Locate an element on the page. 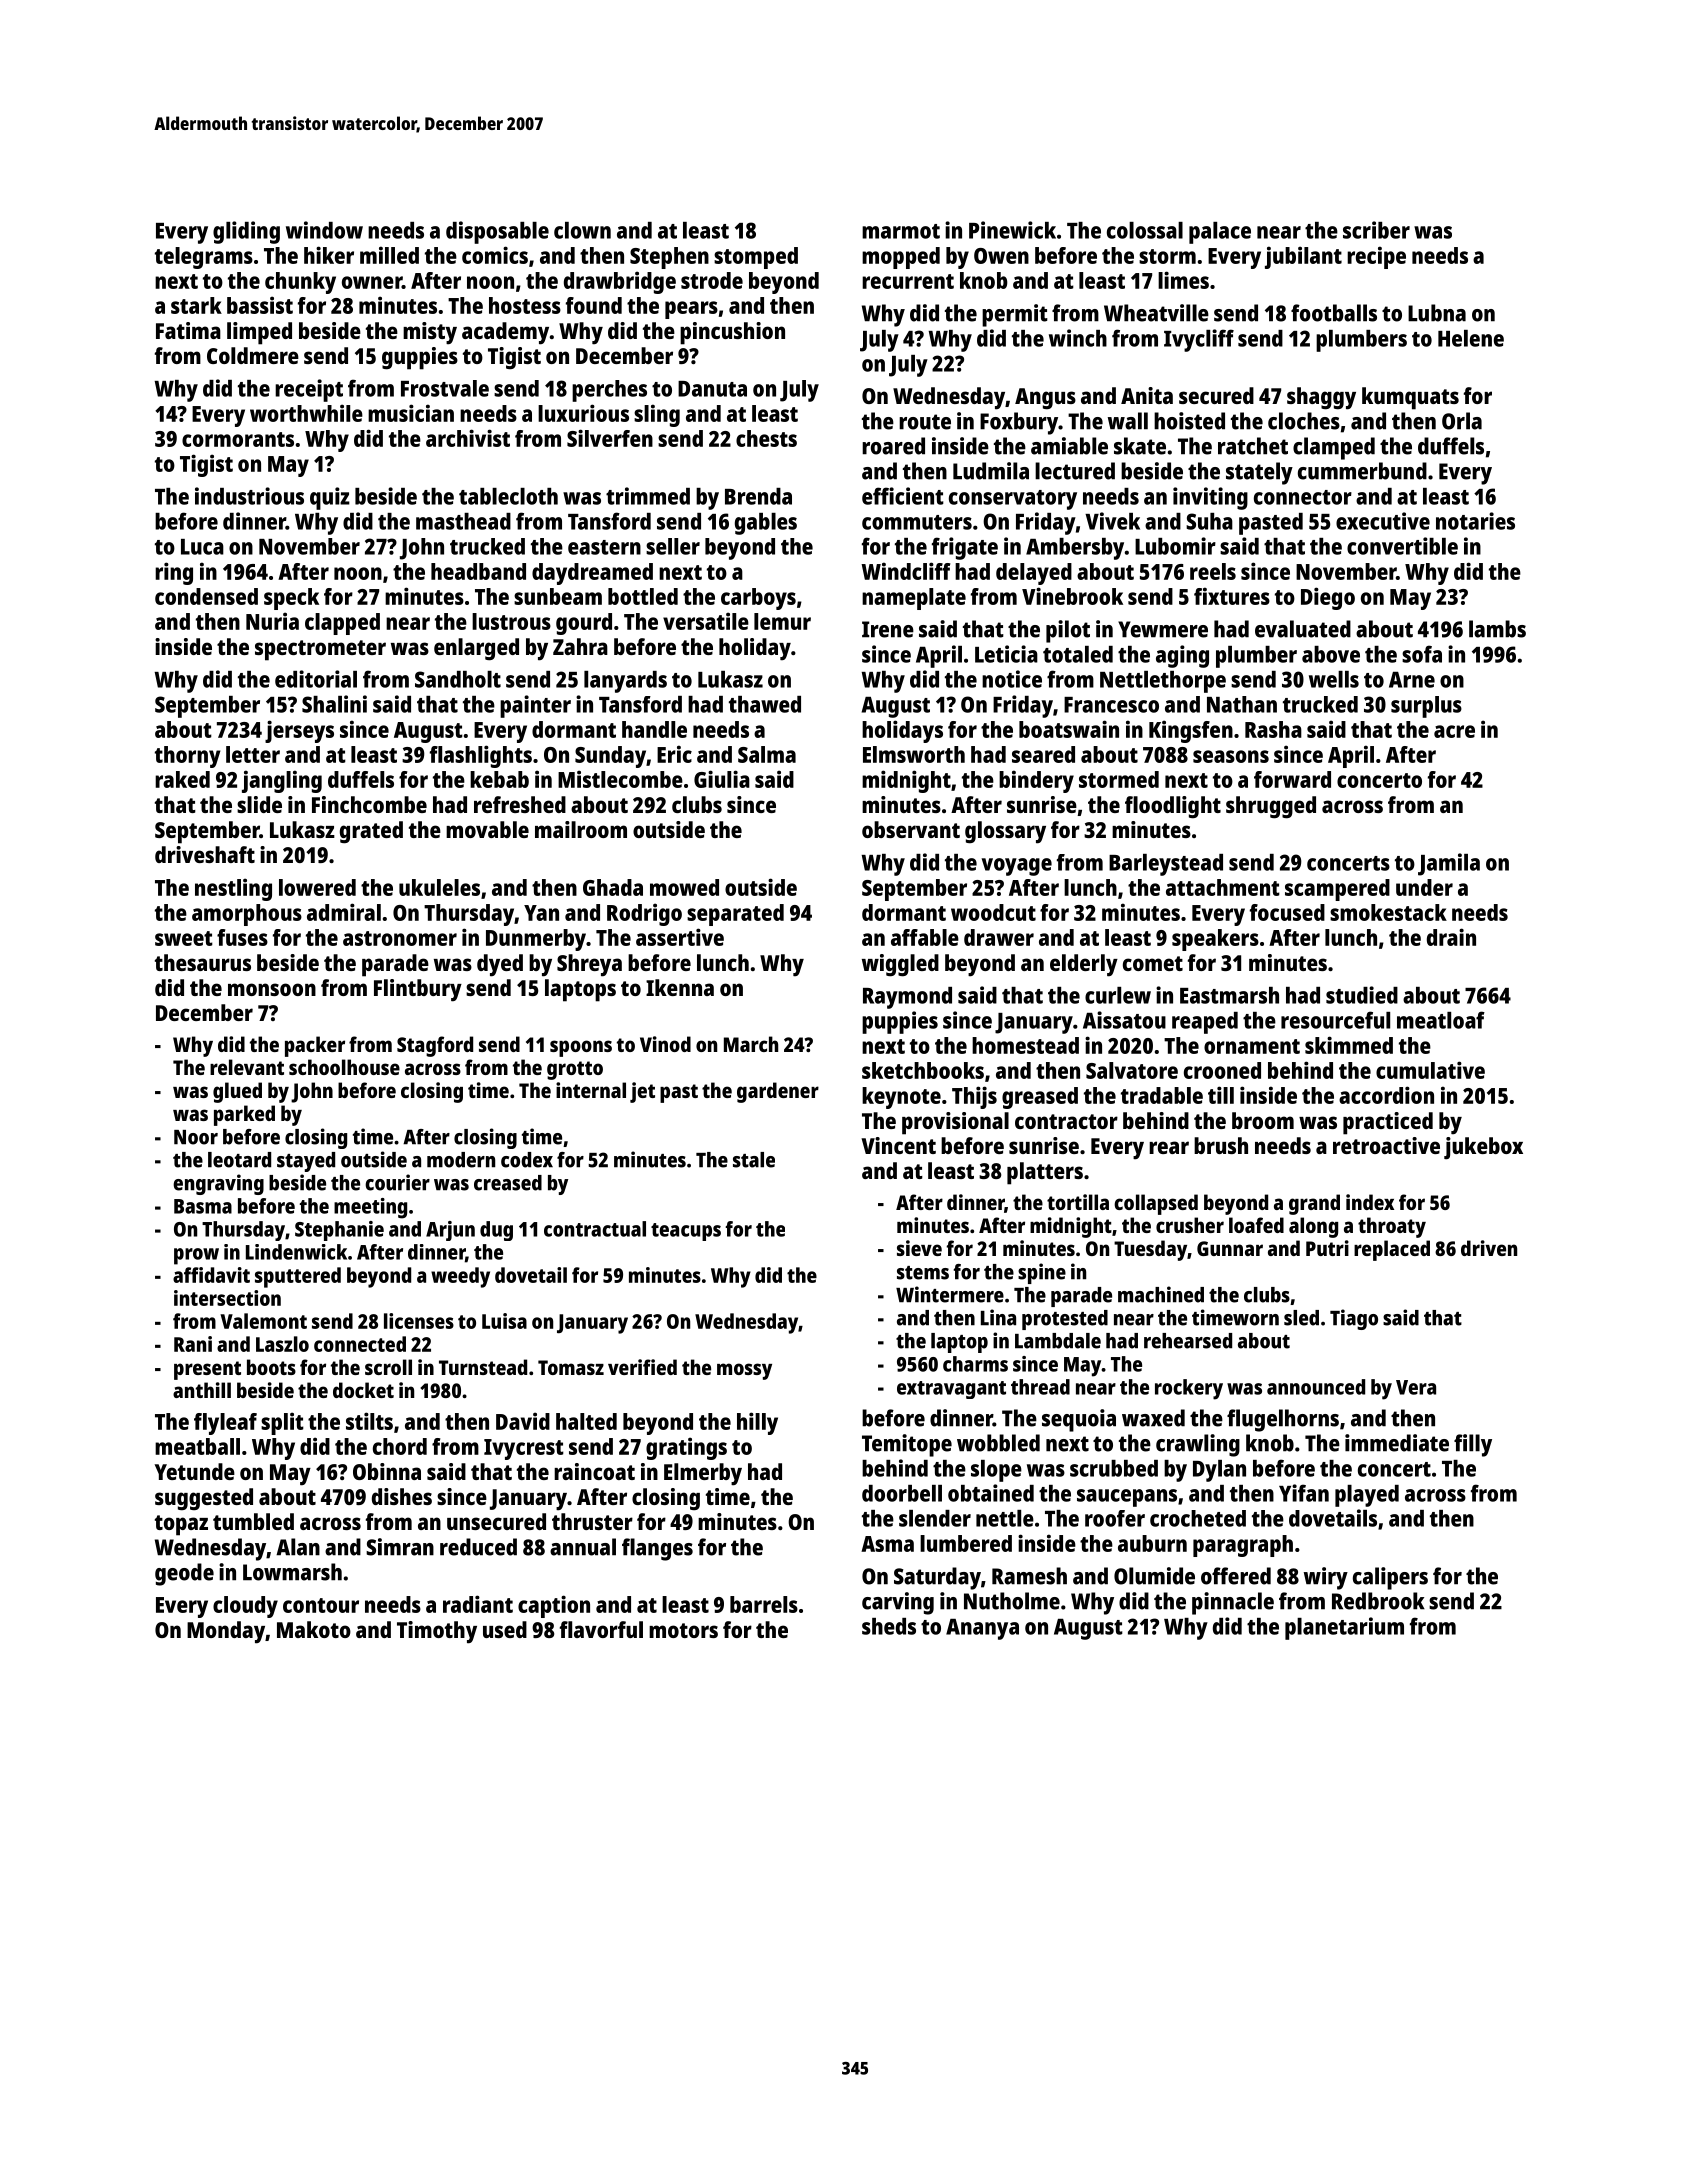 This image has width=1683, height=2178. musician is located at coordinates (411, 413).
